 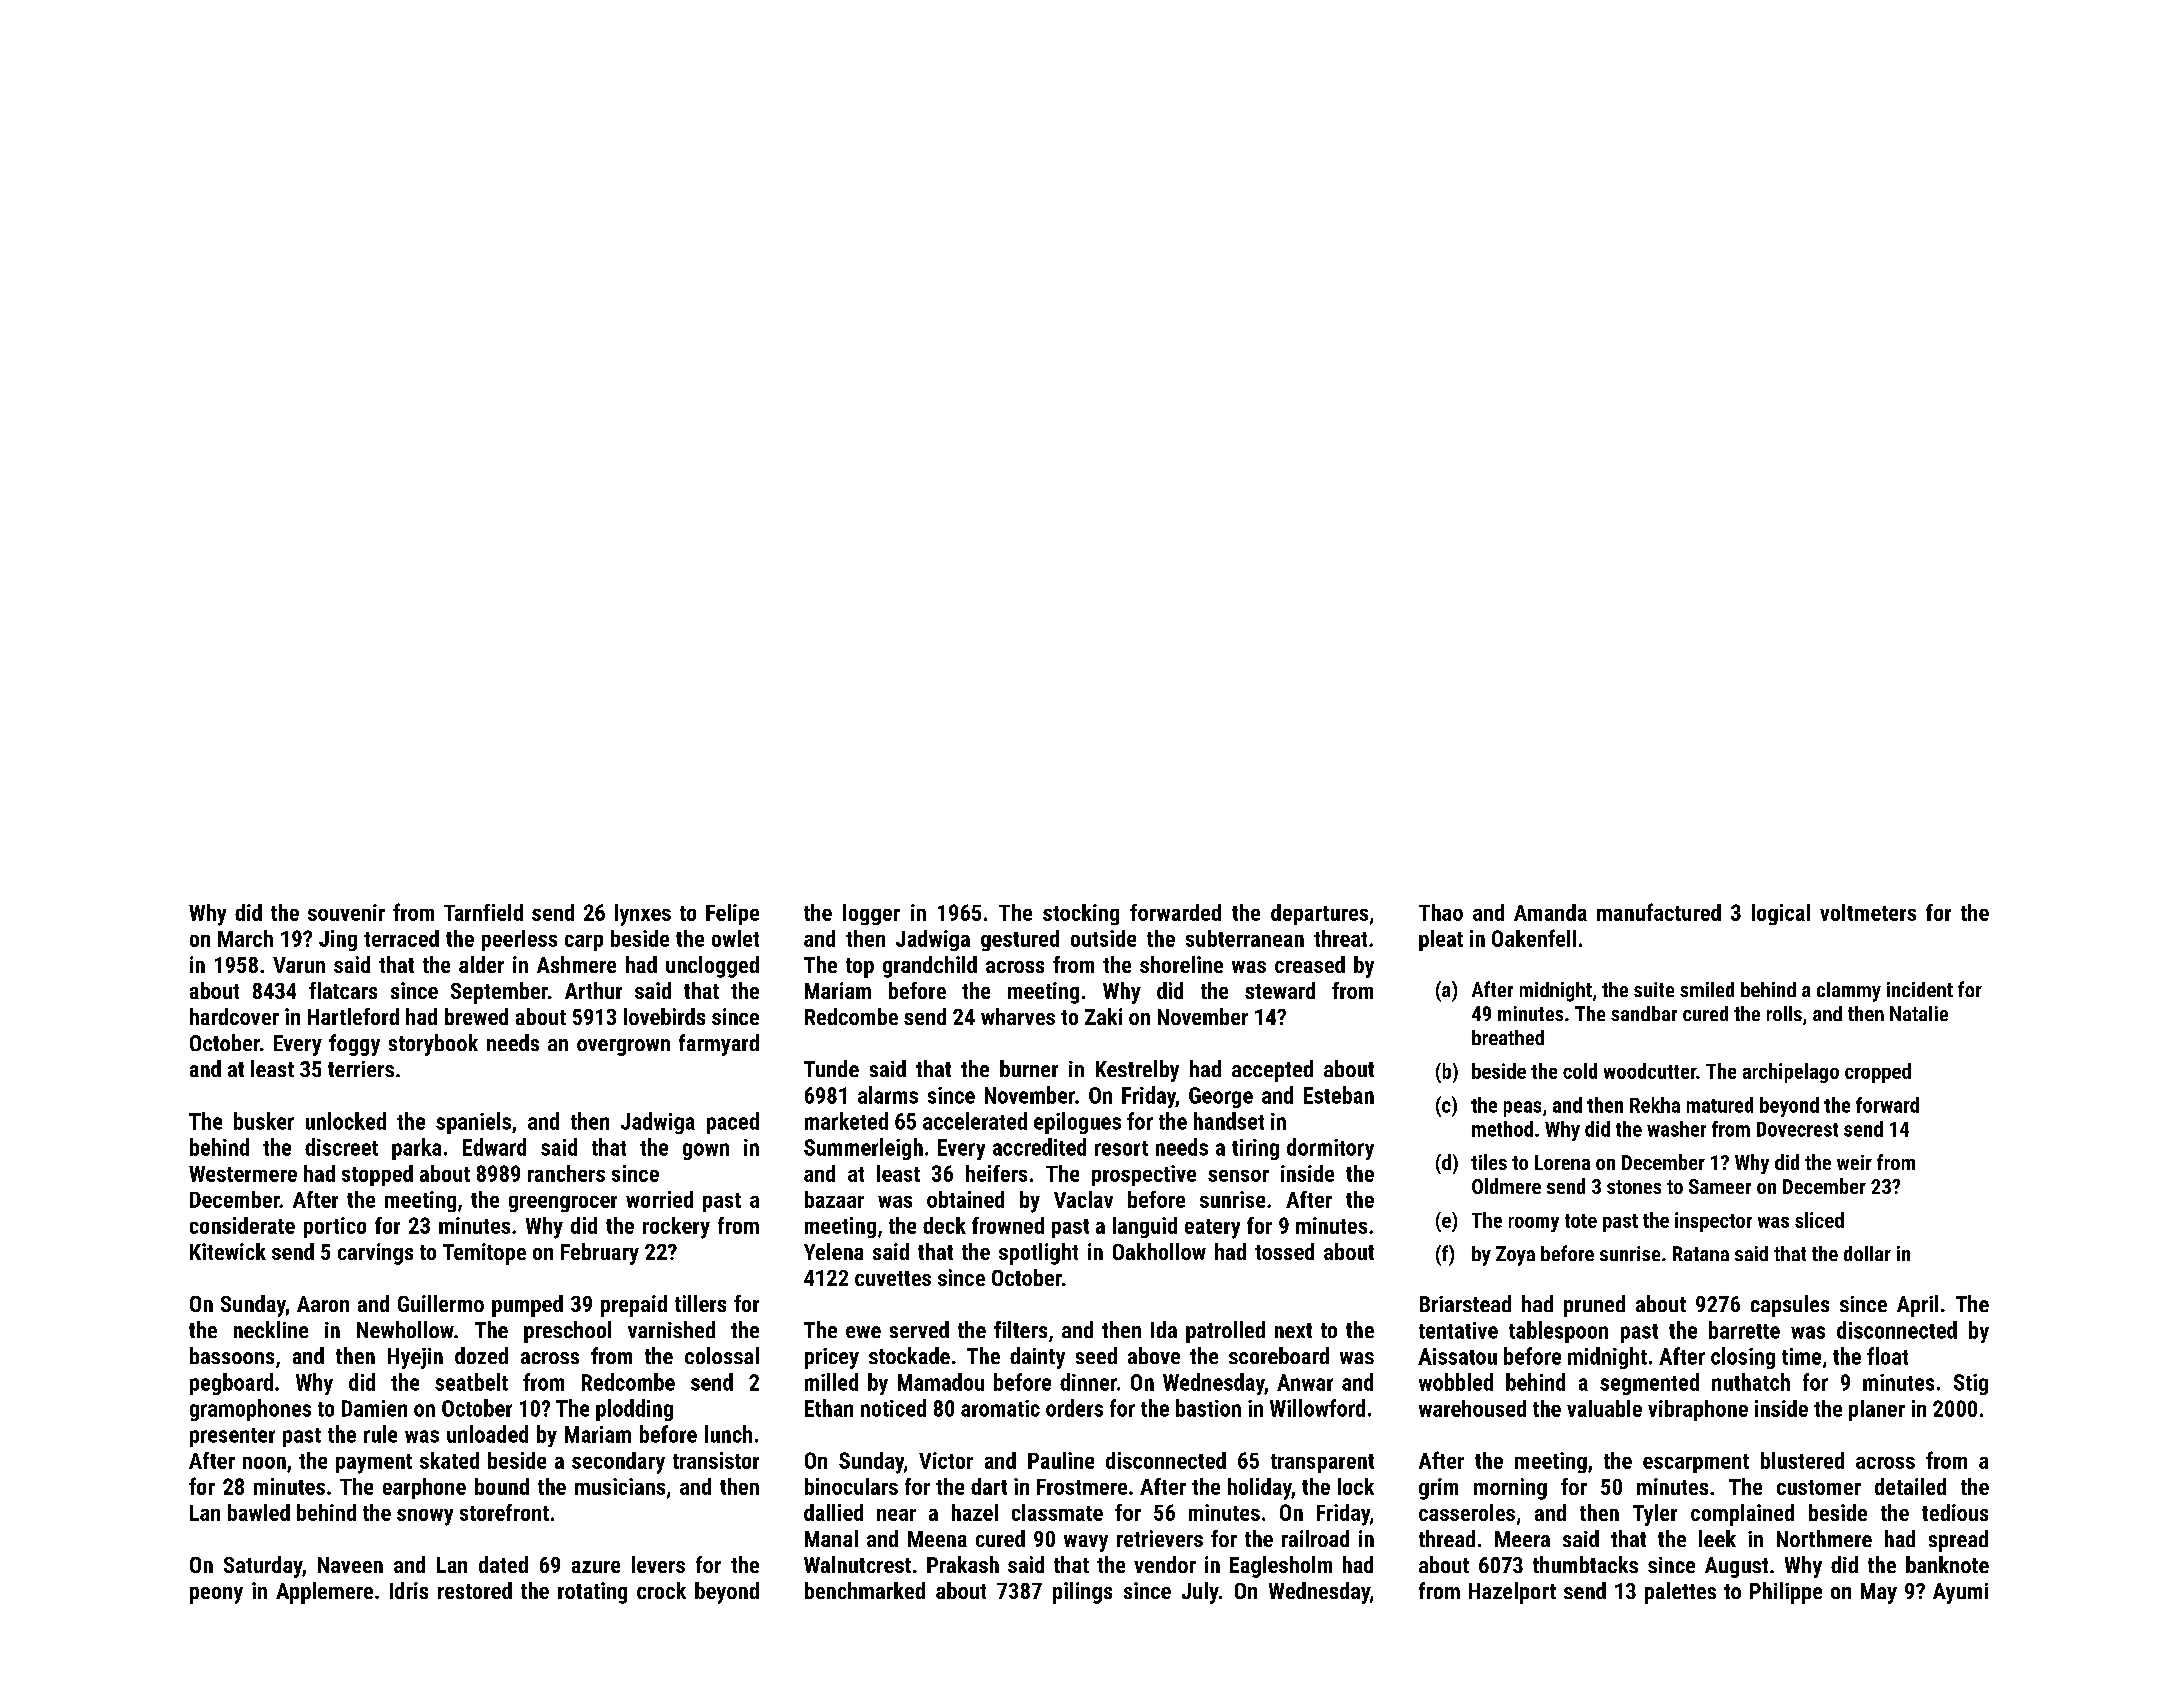 What do you see at coordinates (592, 1593) in the document?
I see `rotating` at bounding box center [592, 1593].
